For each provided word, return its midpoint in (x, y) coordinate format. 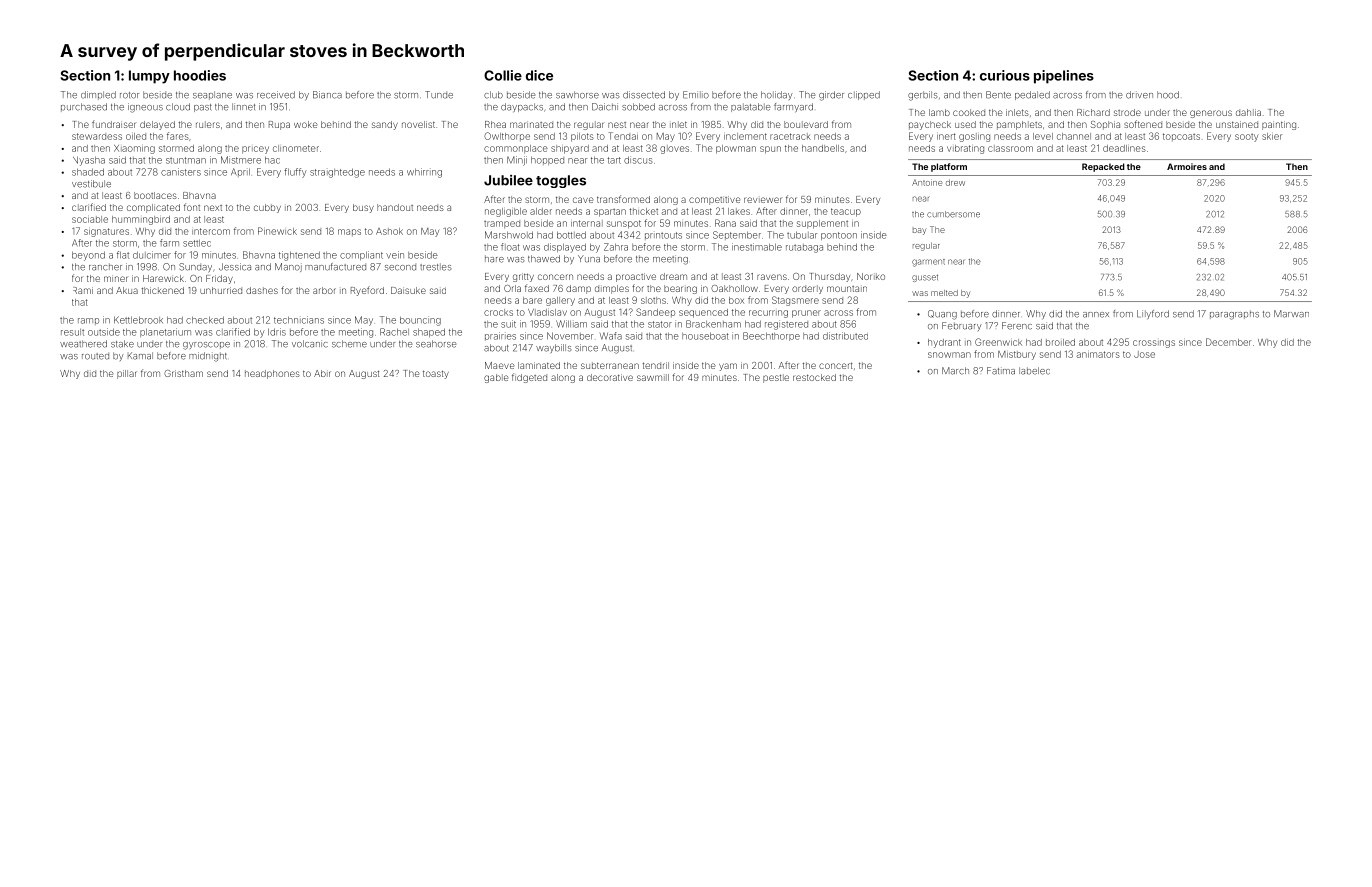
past (203, 108)
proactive (636, 277)
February (962, 326)
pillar (127, 374)
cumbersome (953, 214)
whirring (424, 173)
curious (1005, 75)
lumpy (149, 77)
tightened (299, 256)
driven (1139, 95)
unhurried (221, 290)
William (571, 324)
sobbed (638, 107)
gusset (925, 278)
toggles (561, 181)
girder (831, 96)
